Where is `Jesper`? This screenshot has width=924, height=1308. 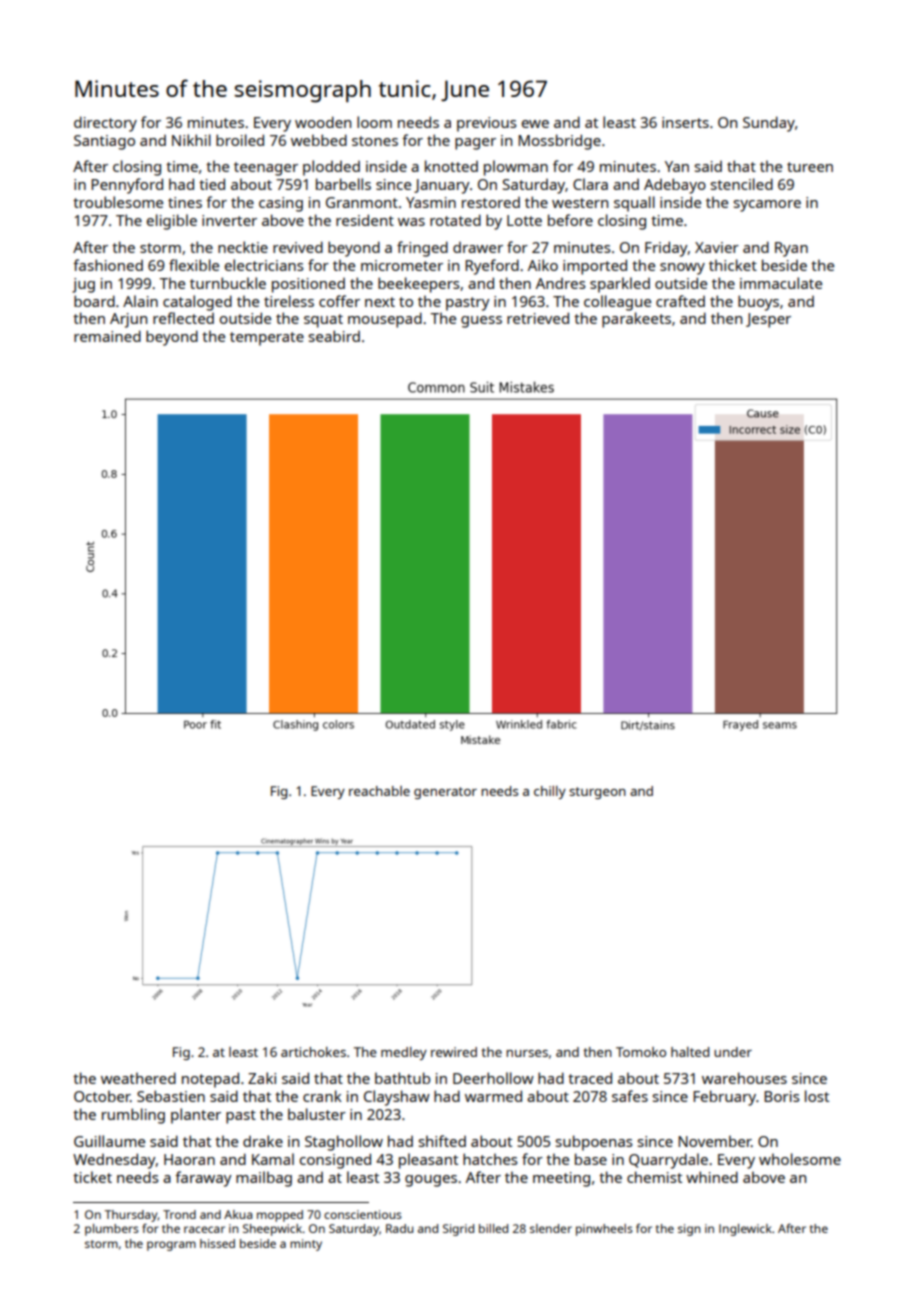
Jesper is located at coordinates (768, 320).
